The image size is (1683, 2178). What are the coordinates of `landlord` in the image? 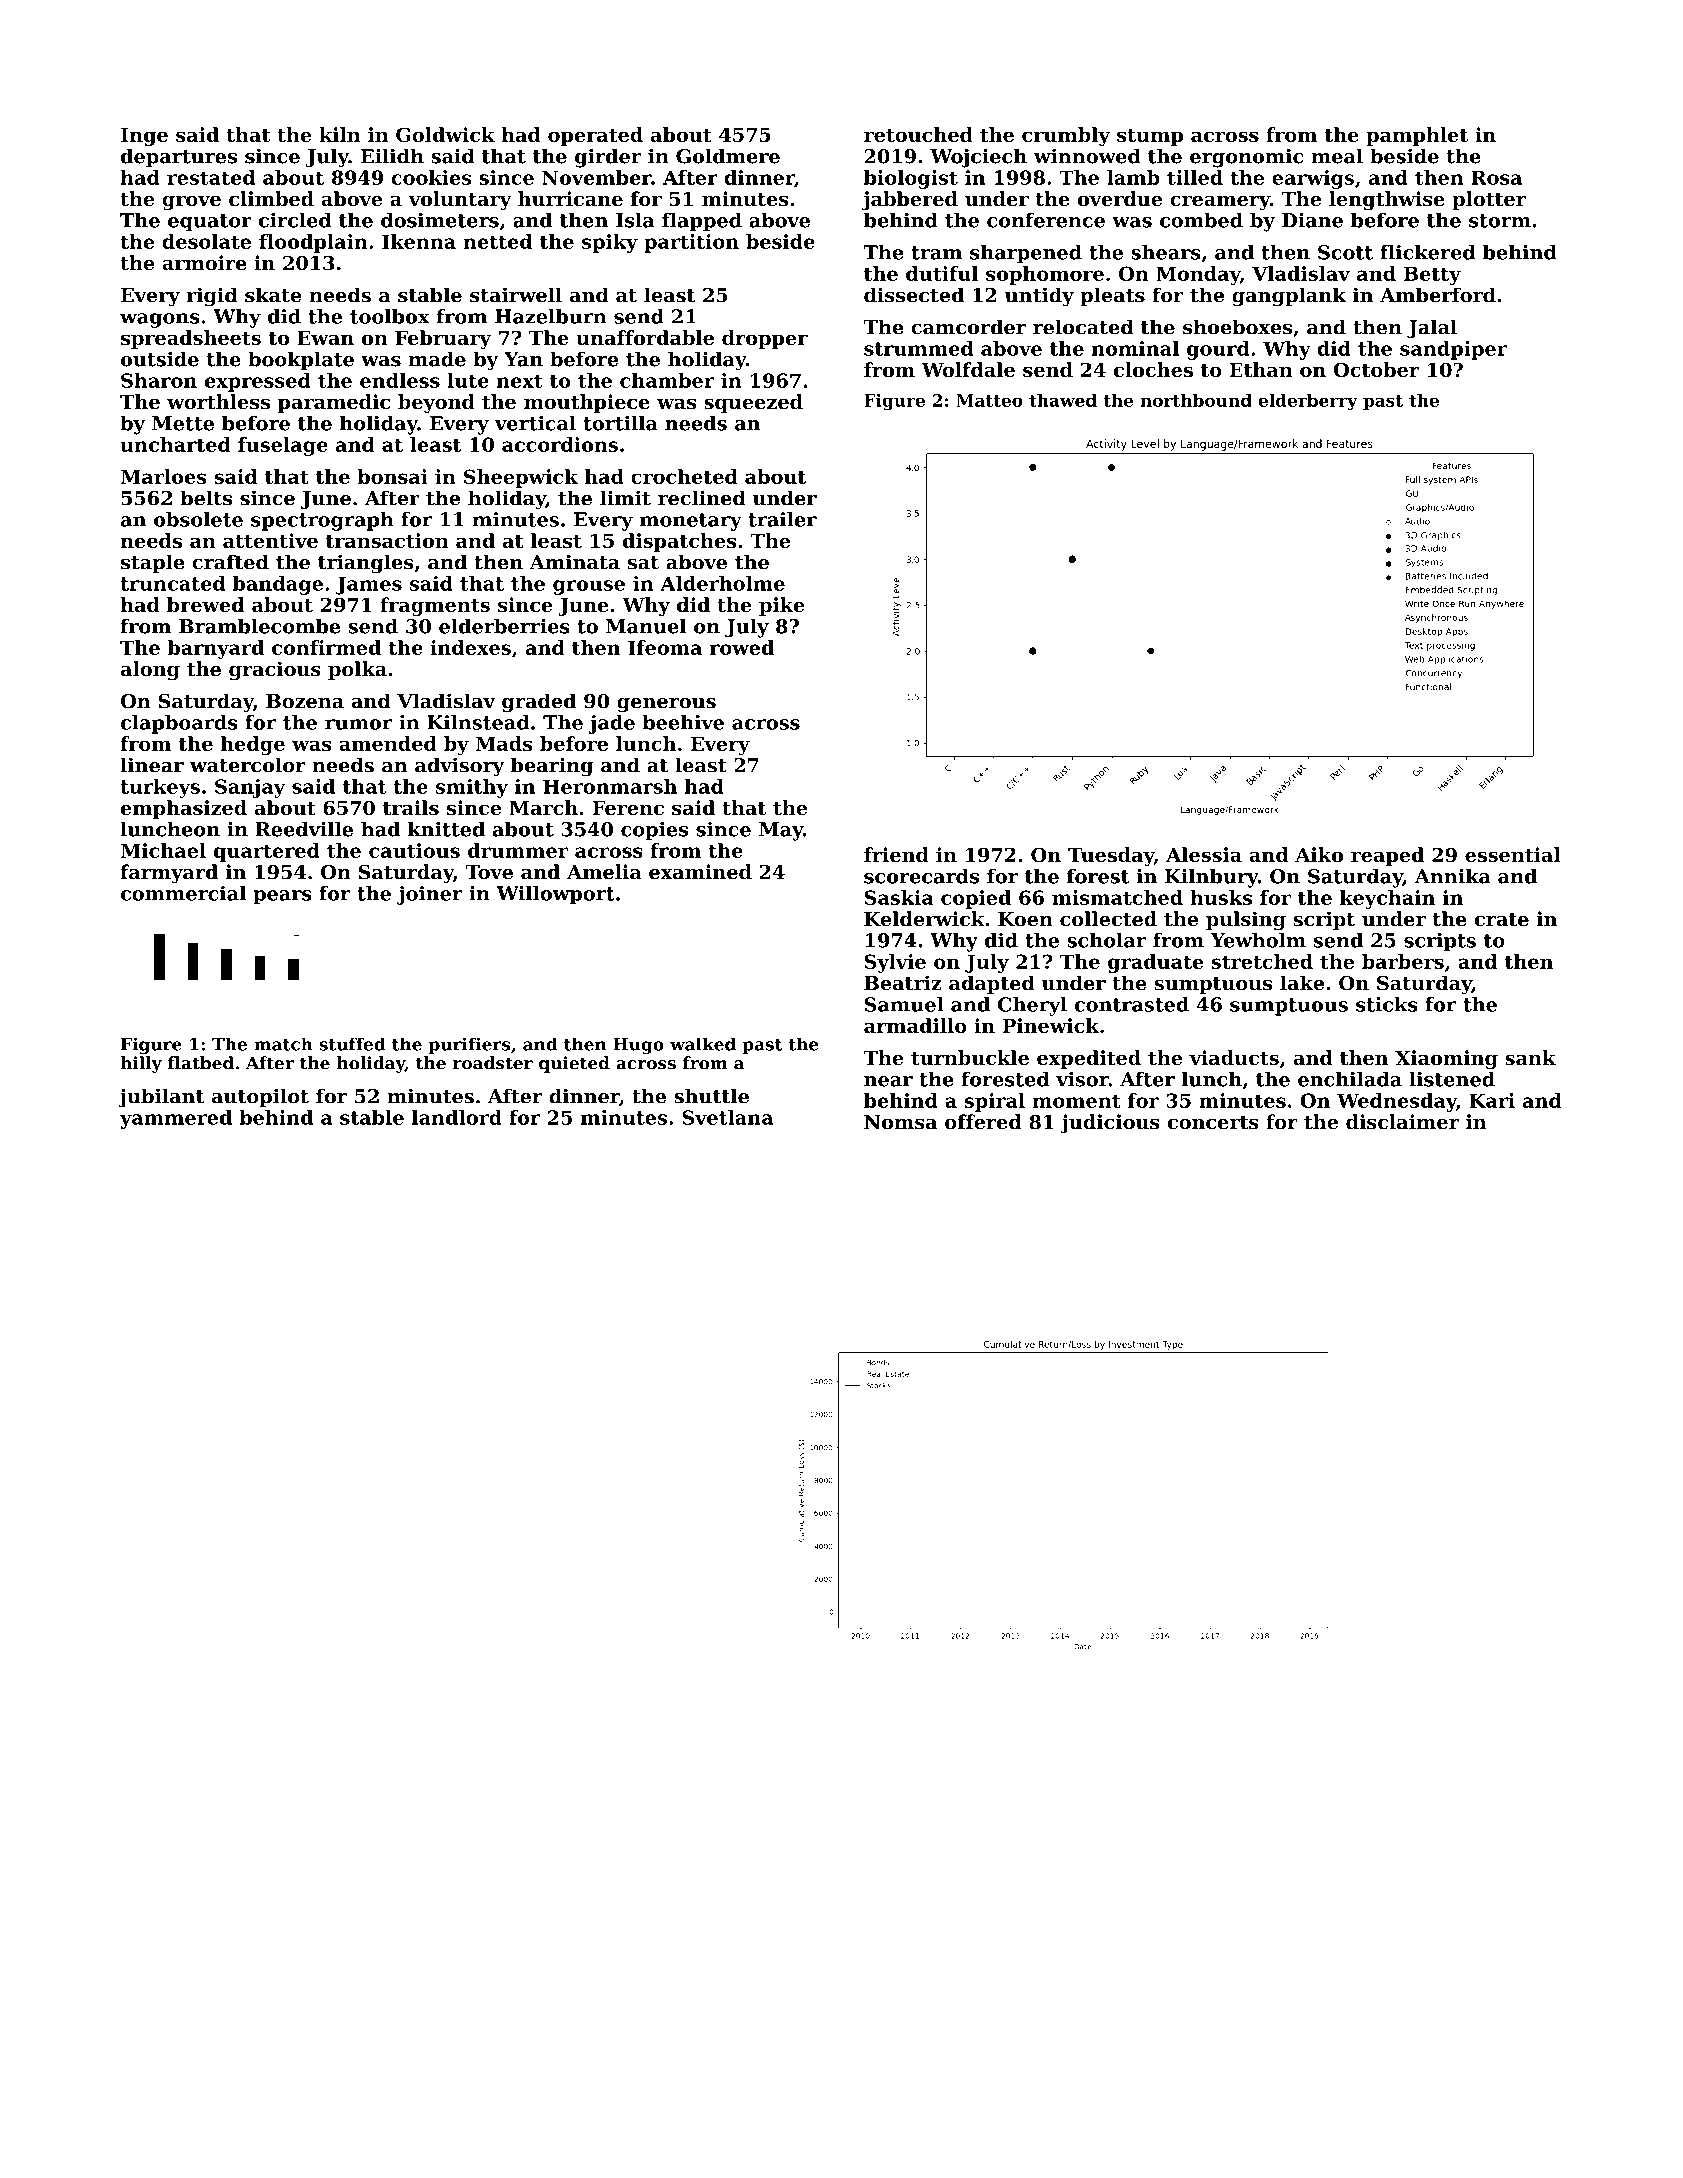 It's located at (457, 1117).
